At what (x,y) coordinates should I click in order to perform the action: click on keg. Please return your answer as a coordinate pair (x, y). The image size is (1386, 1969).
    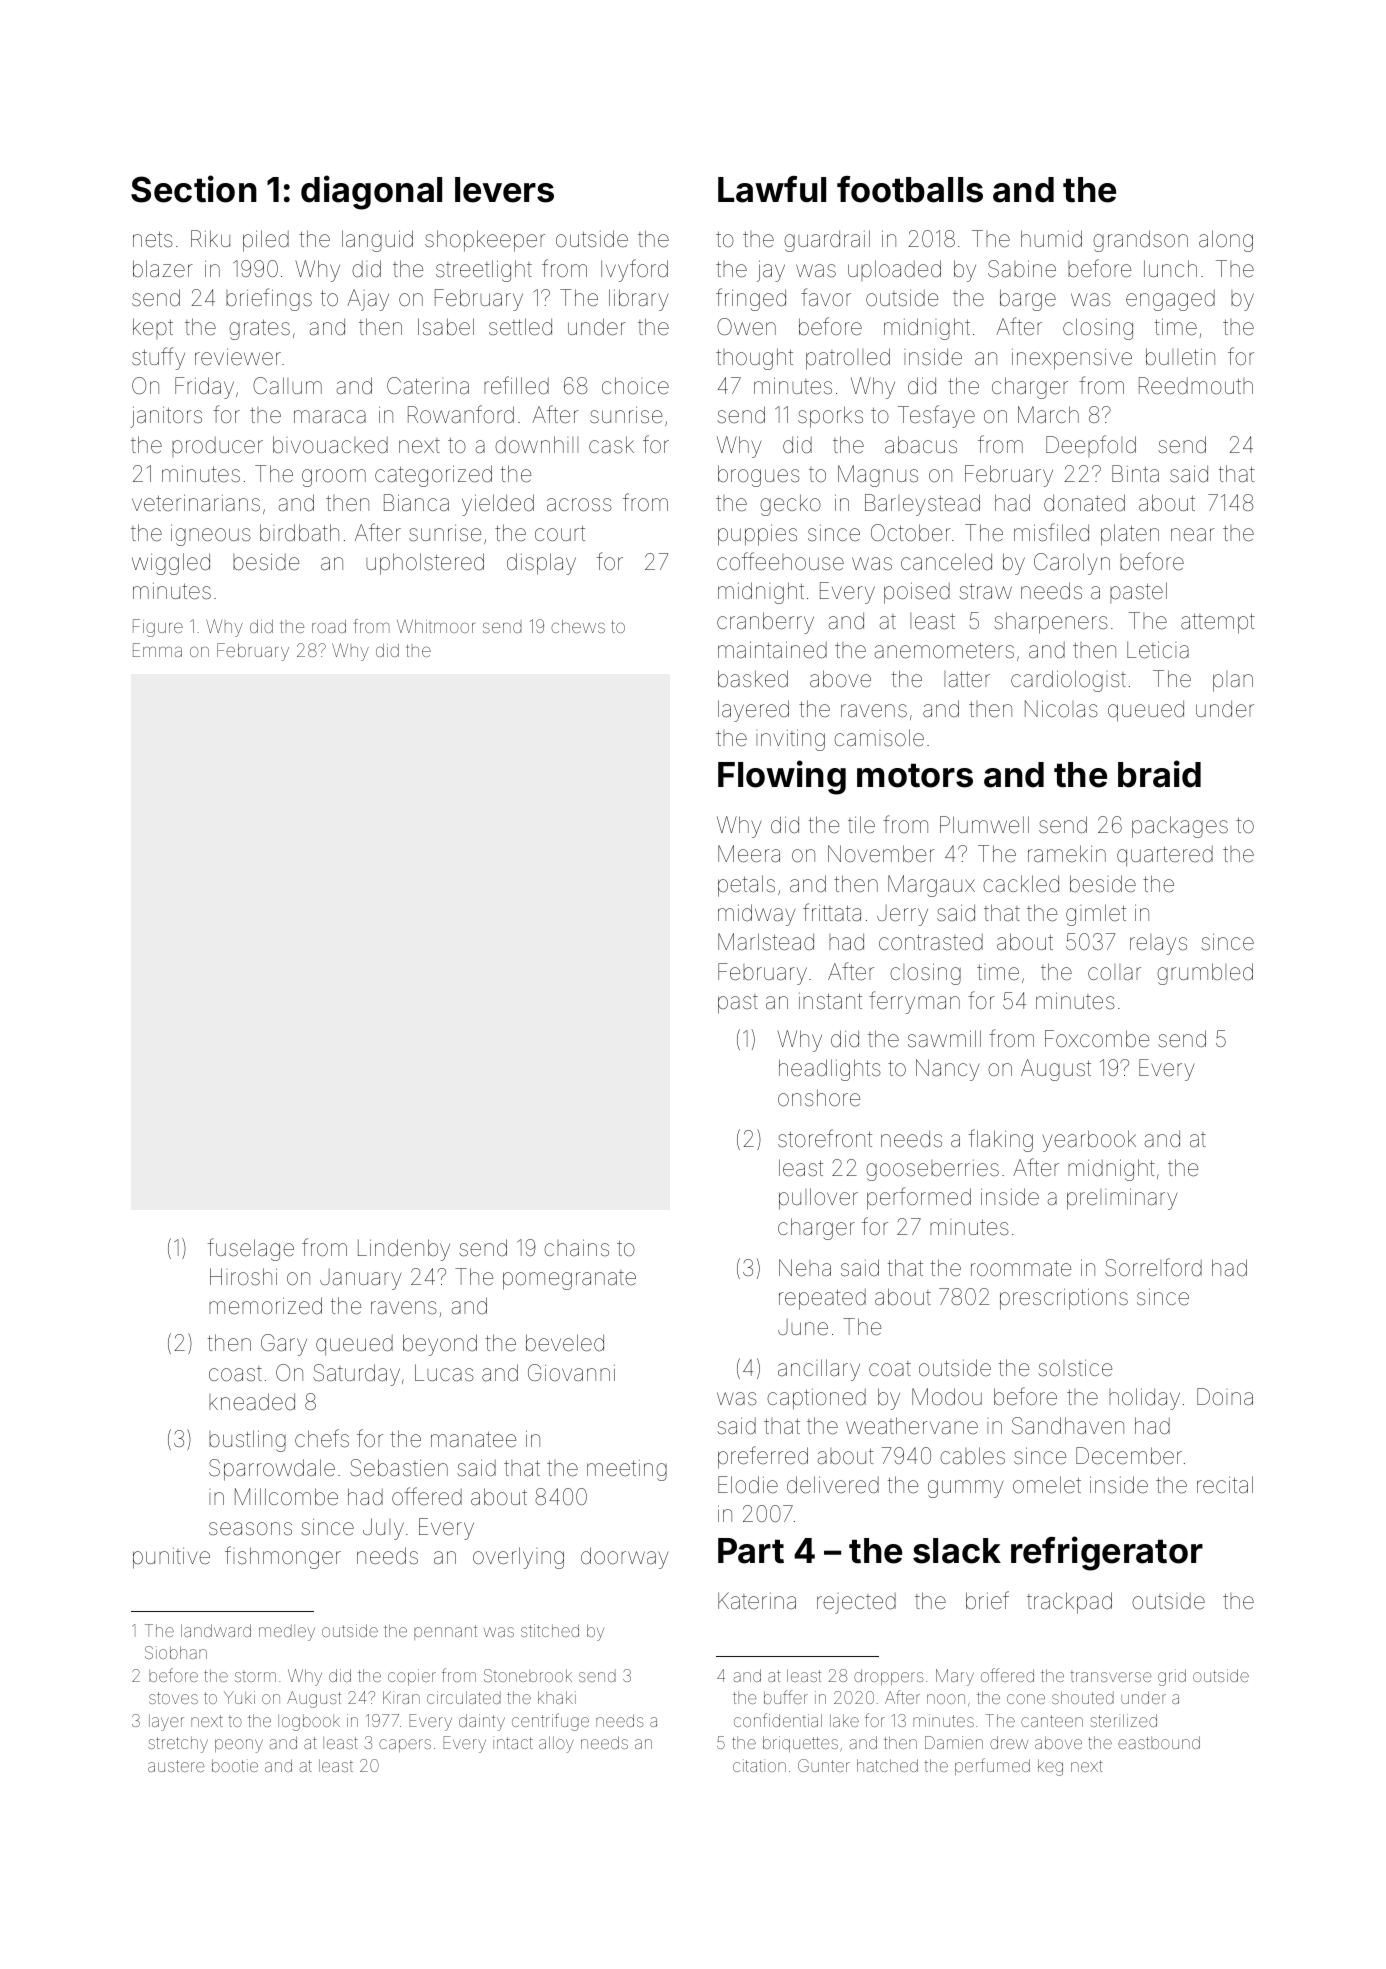
    Looking at the image, I should click on (1050, 1767).
